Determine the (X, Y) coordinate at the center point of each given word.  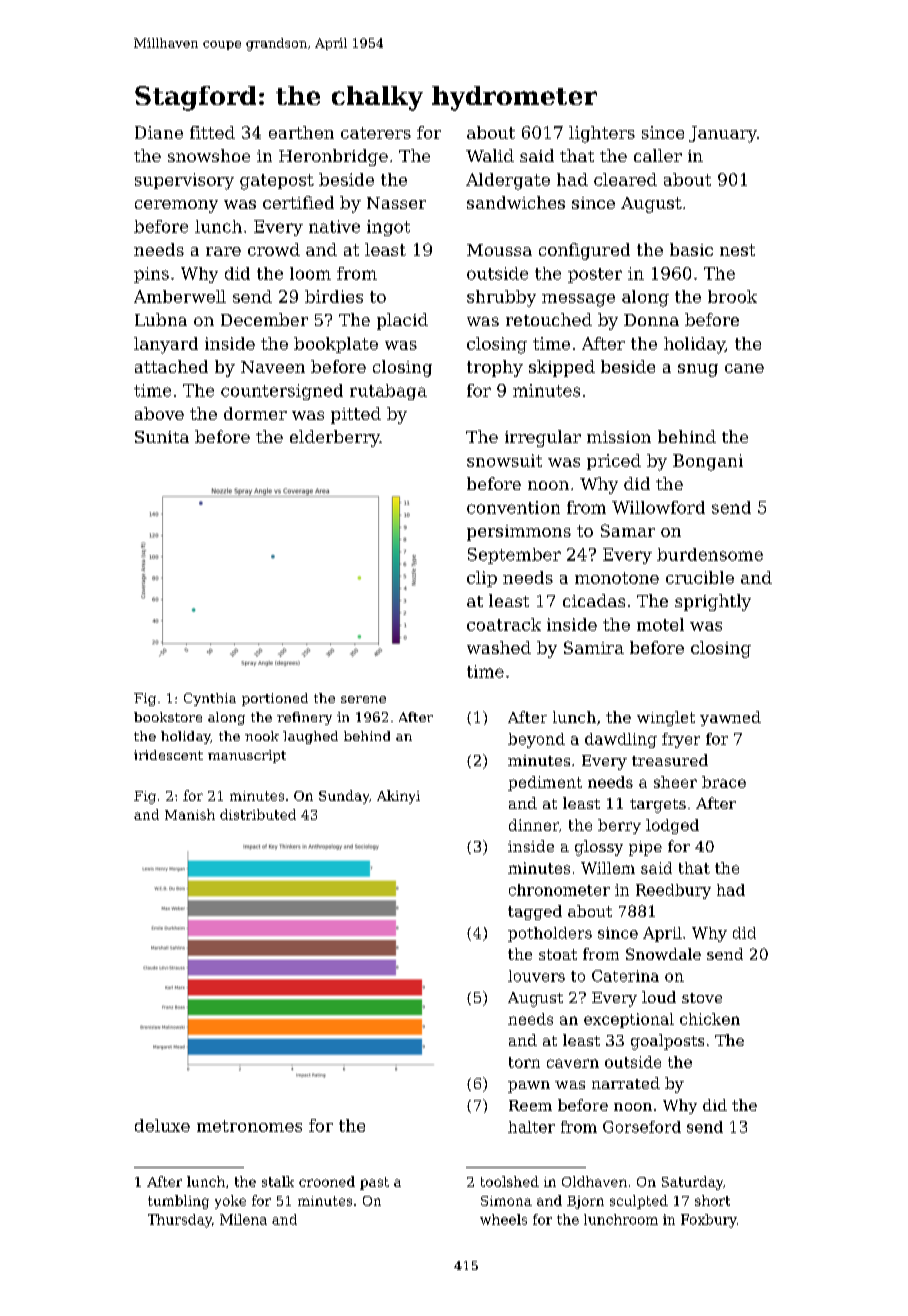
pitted (356, 415)
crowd (274, 249)
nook (262, 736)
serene (363, 699)
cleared (625, 179)
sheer (675, 782)
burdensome (710, 554)
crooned (327, 1181)
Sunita (162, 437)
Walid (490, 155)
